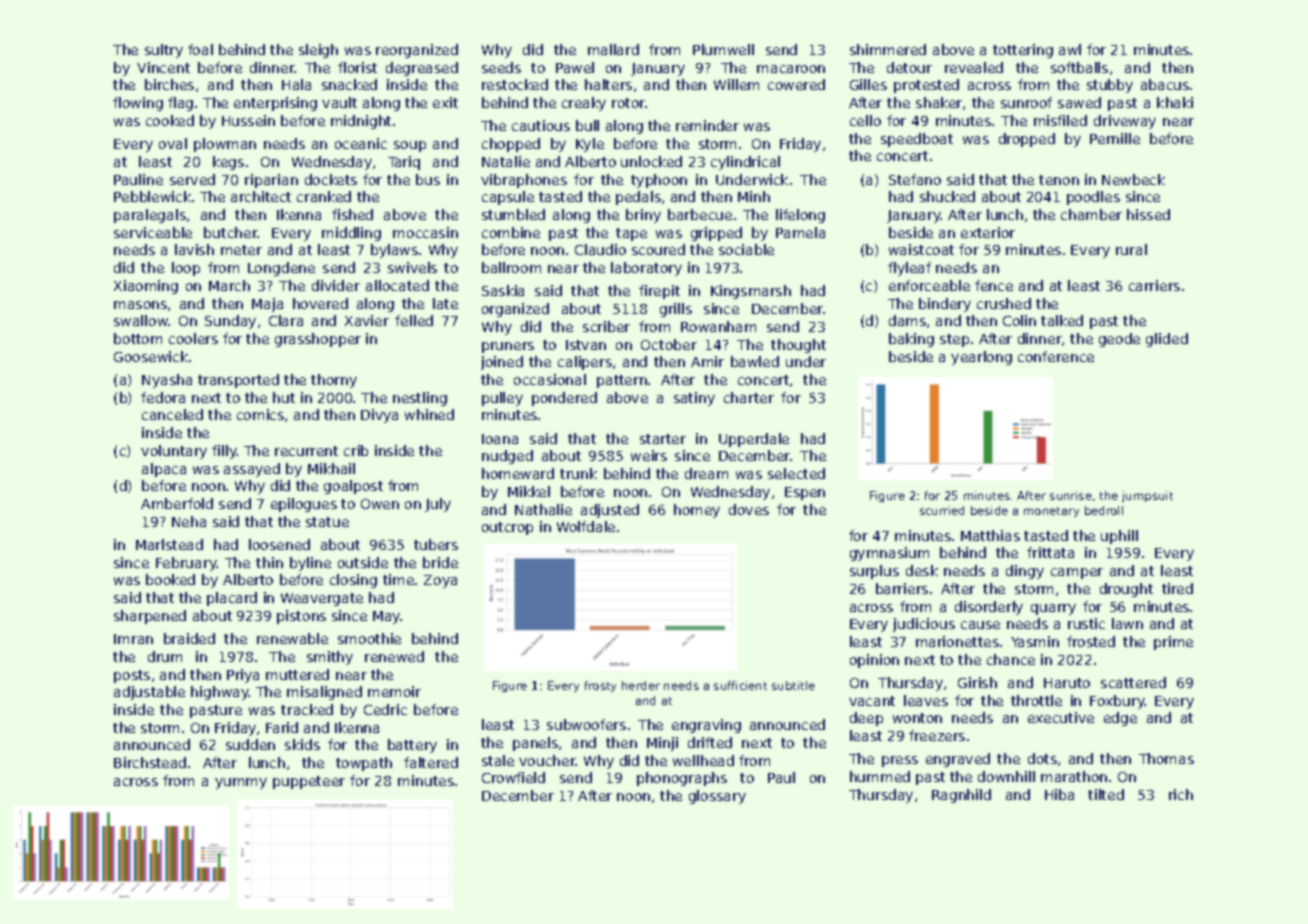  What do you see at coordinates (1071, 495) in the screenshot?
I see `sunrise` at bounding box center [1071, 495].
